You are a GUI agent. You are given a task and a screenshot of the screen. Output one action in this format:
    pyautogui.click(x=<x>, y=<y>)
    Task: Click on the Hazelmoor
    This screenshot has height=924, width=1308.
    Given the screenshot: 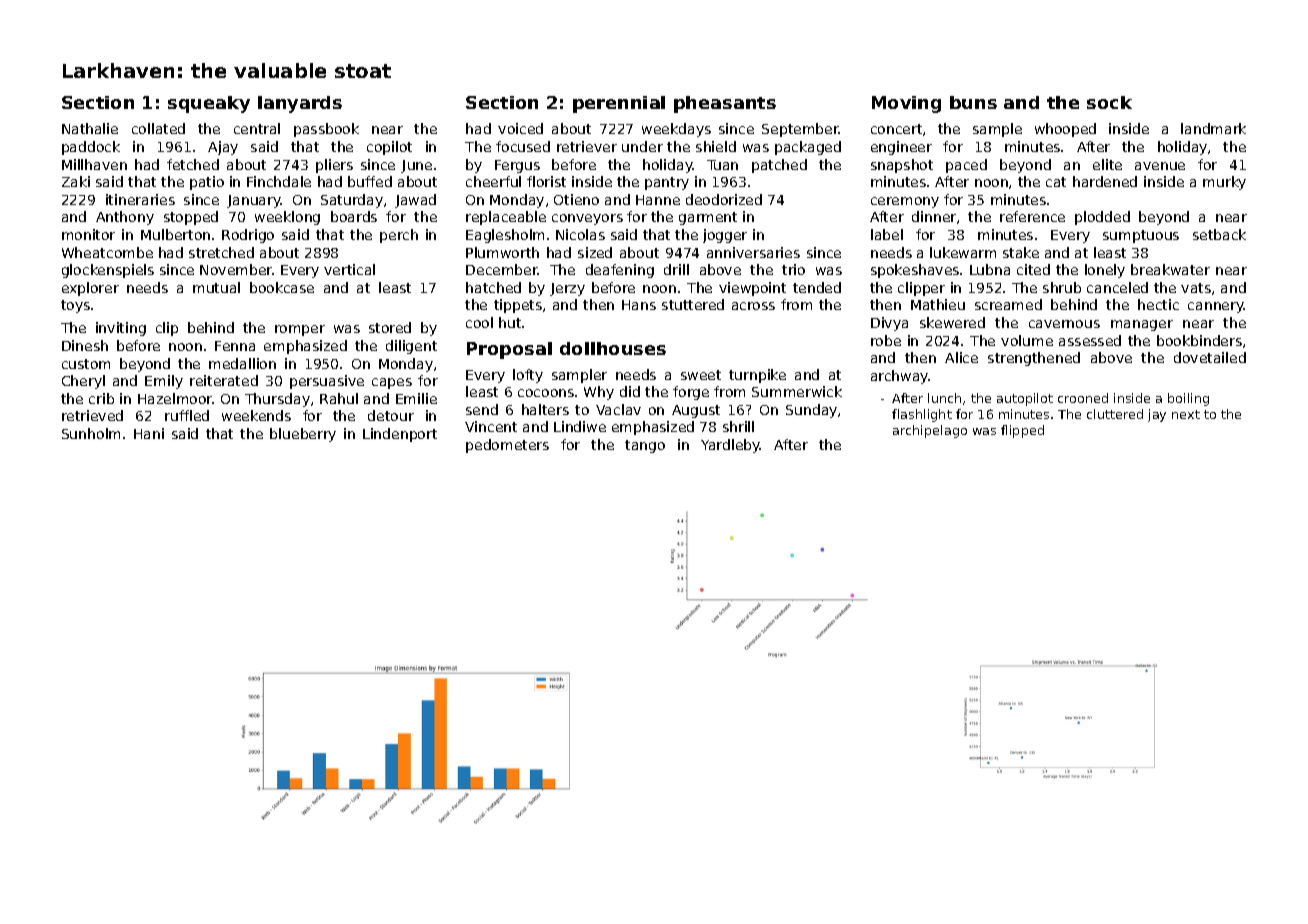 What is the action you would take?
    pyautogui.click(x=175, y=398)
